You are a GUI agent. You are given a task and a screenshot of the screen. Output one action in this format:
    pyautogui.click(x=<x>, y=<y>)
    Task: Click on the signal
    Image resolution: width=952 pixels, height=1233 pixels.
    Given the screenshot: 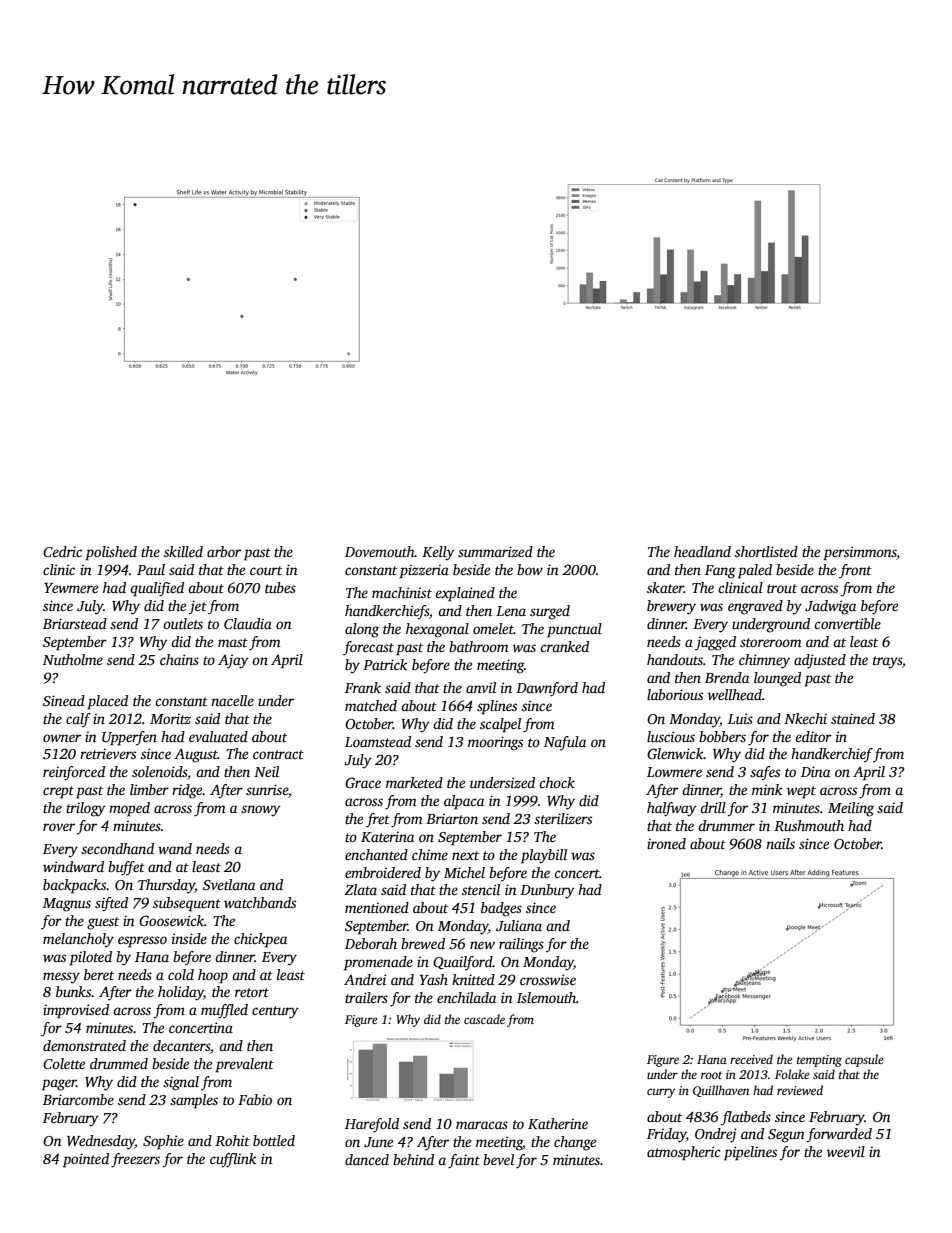 What is the action you would take?
    pyautogui.click(x=181, y=1083)
